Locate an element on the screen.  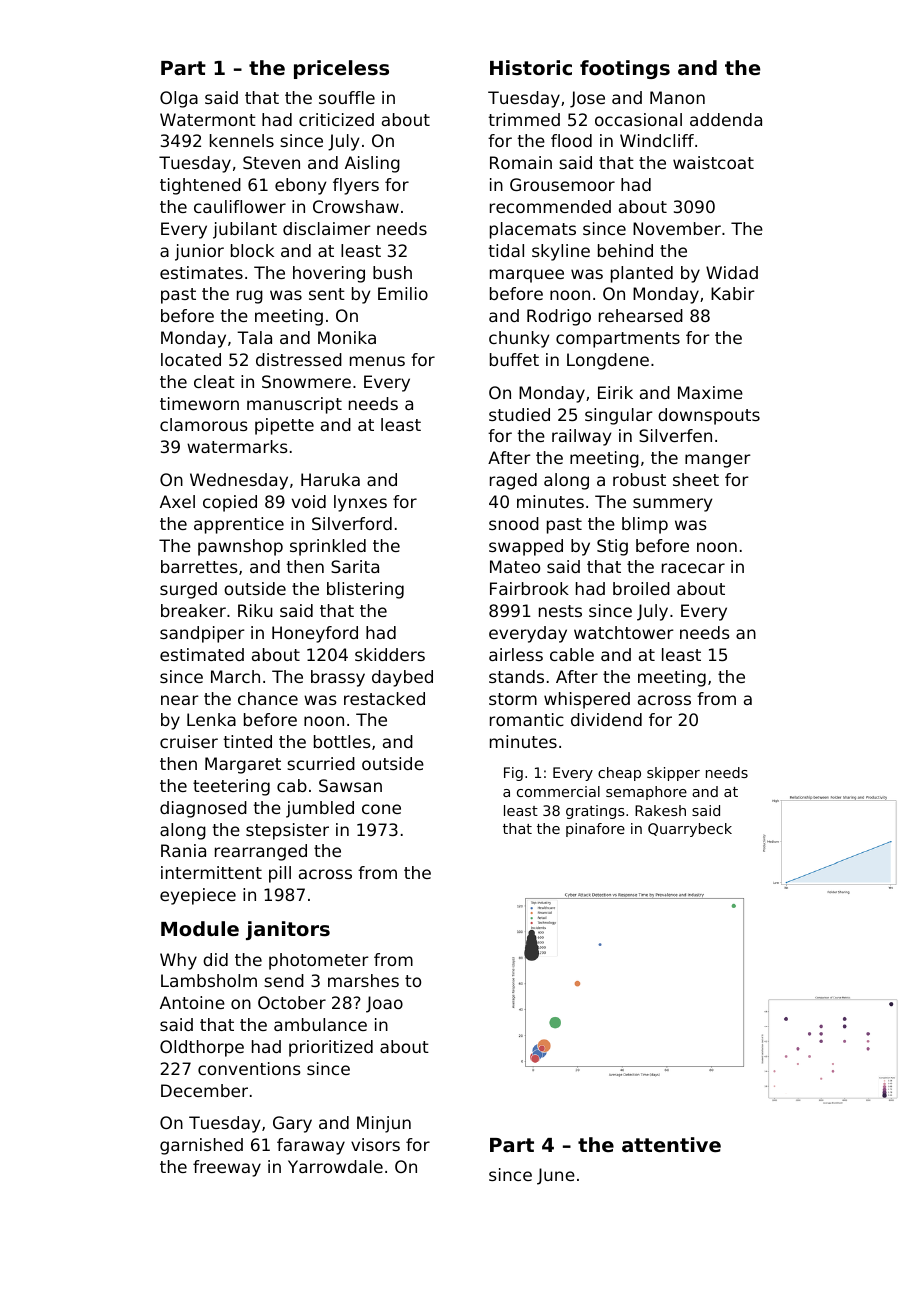
pinafore is located at coordinates (595, 830).
